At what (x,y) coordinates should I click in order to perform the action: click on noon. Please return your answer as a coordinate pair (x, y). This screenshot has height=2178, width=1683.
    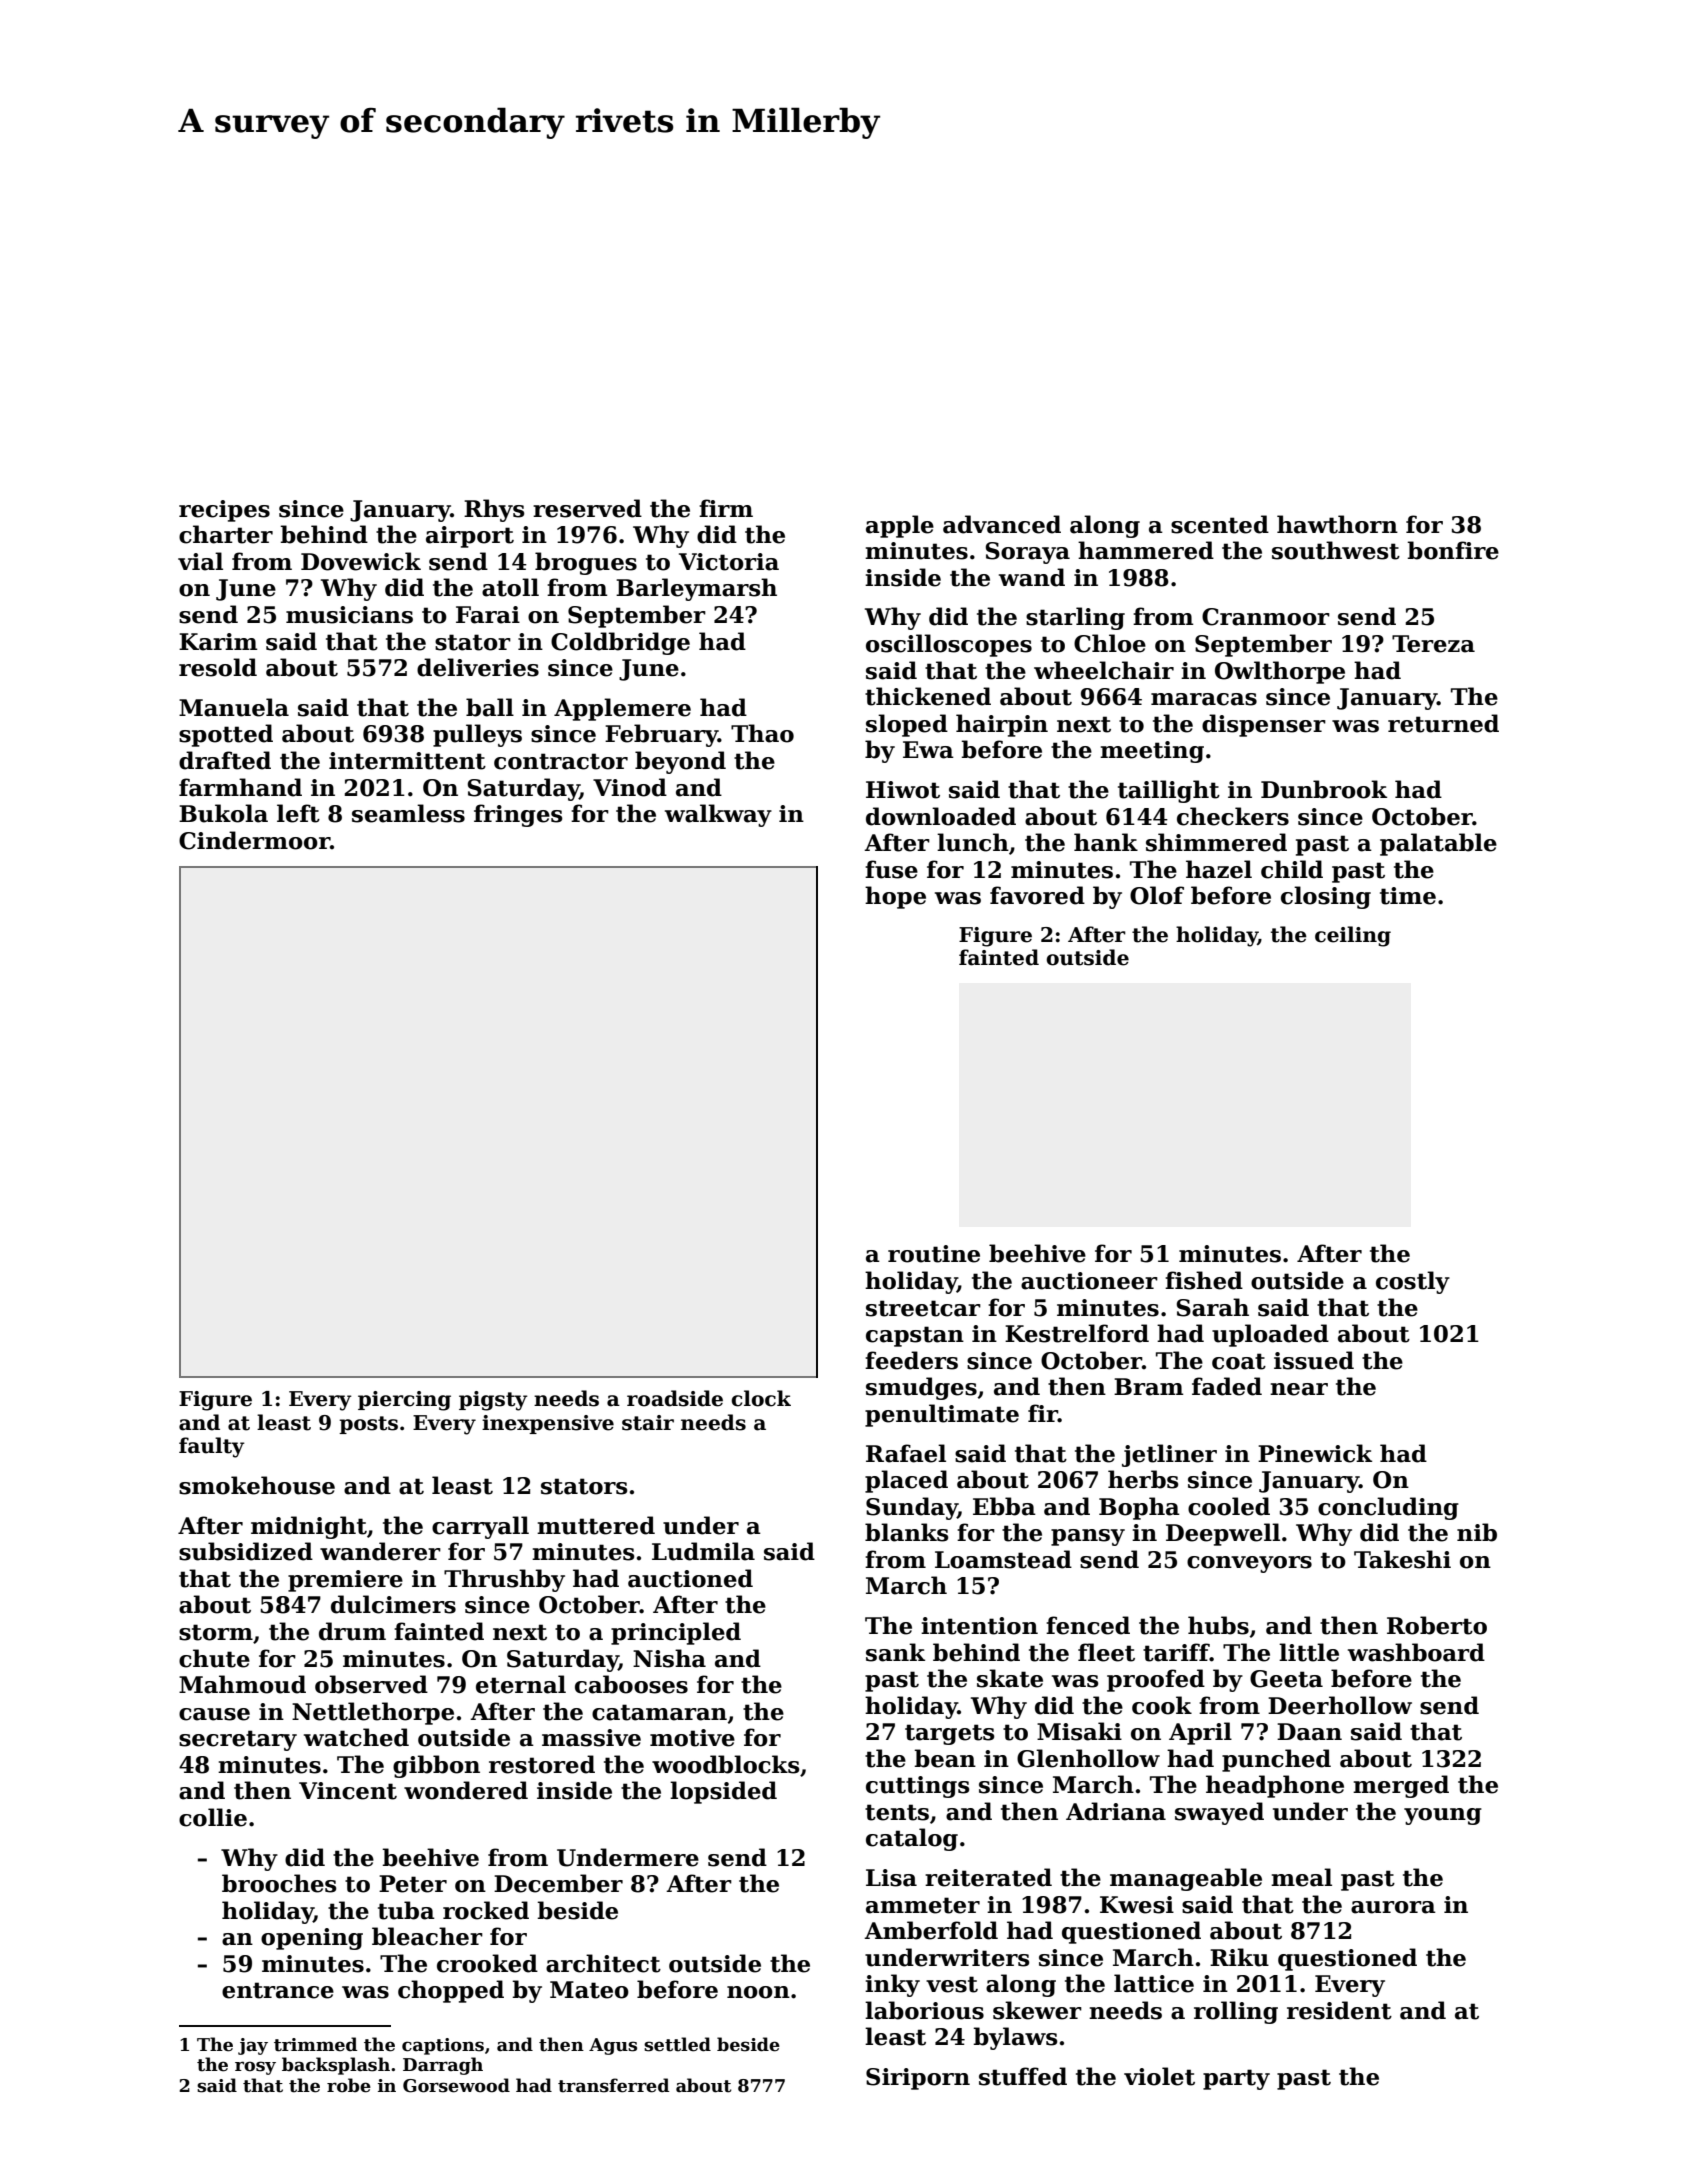
    Looking at the image, I should click on (758, 1992).
